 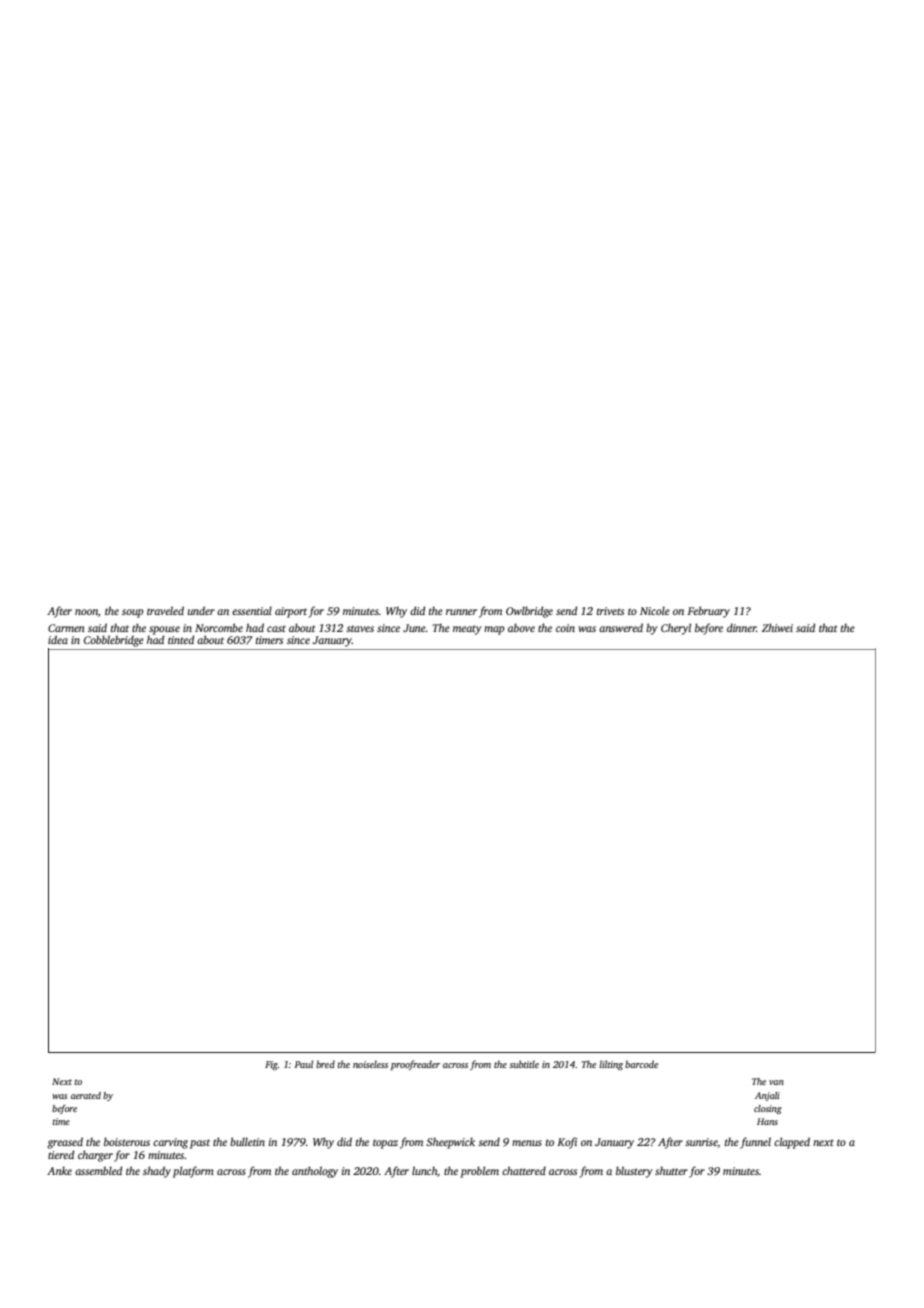 What do you see at coordinates (777, 627) in the screenshot?
I see `Zhiwei` at bounding box center [777, 627].
